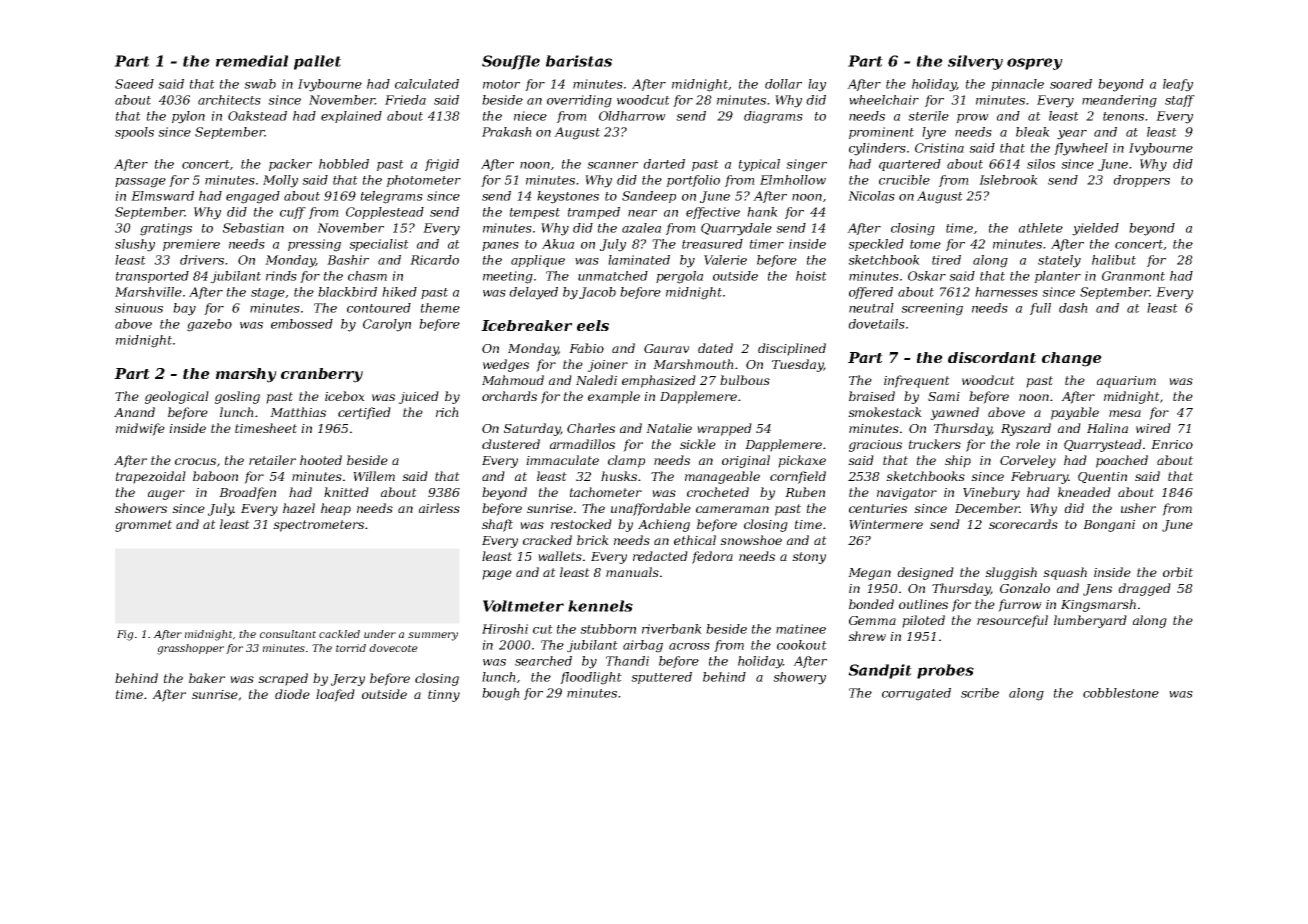 The image size is (1308, 924). Describe the element at coordinates (190, 649) in the page. I see `grasshopper` at that location.
